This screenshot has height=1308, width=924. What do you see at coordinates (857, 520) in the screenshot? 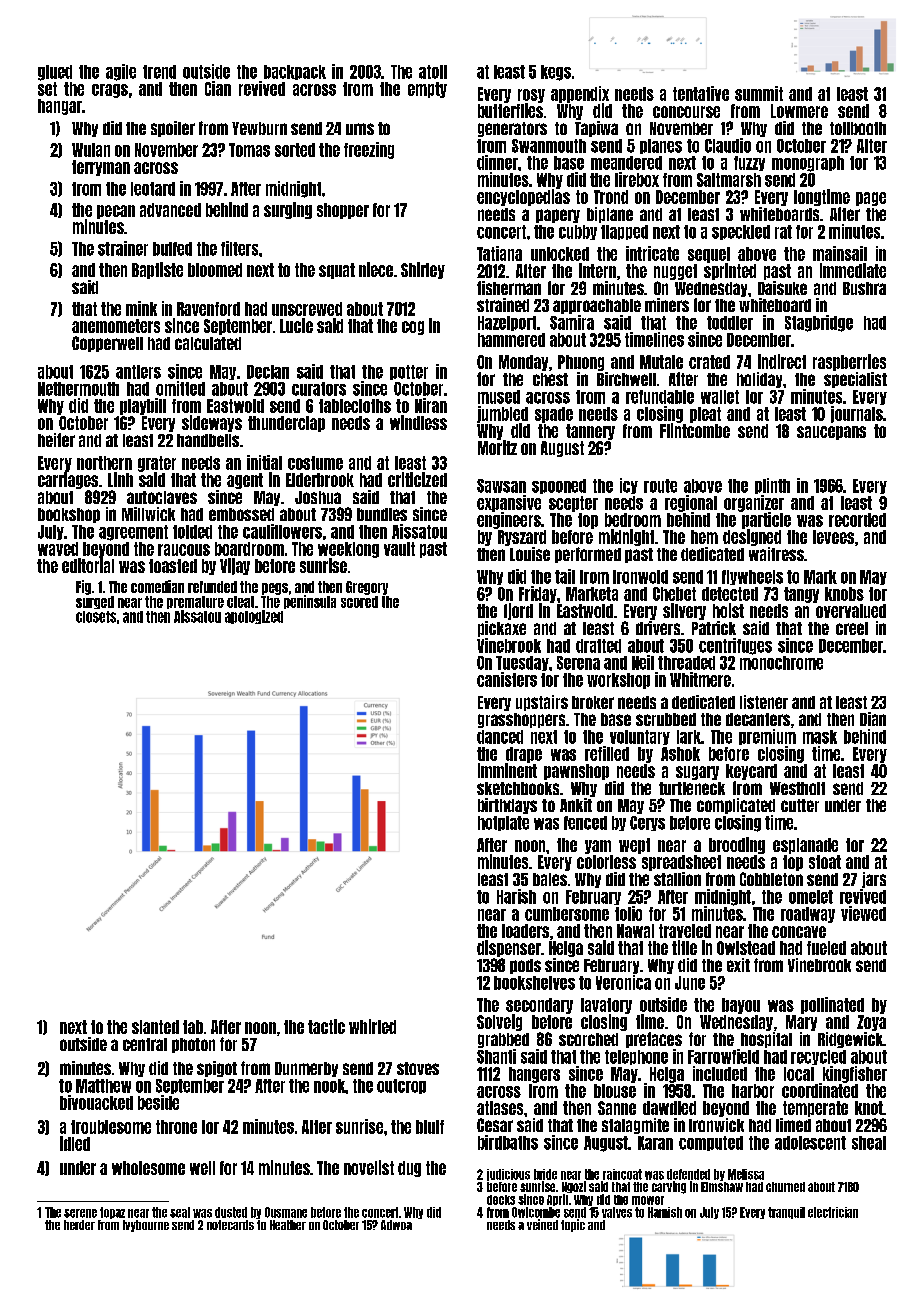
I see `recorded` at bounding box center [857, 520].
